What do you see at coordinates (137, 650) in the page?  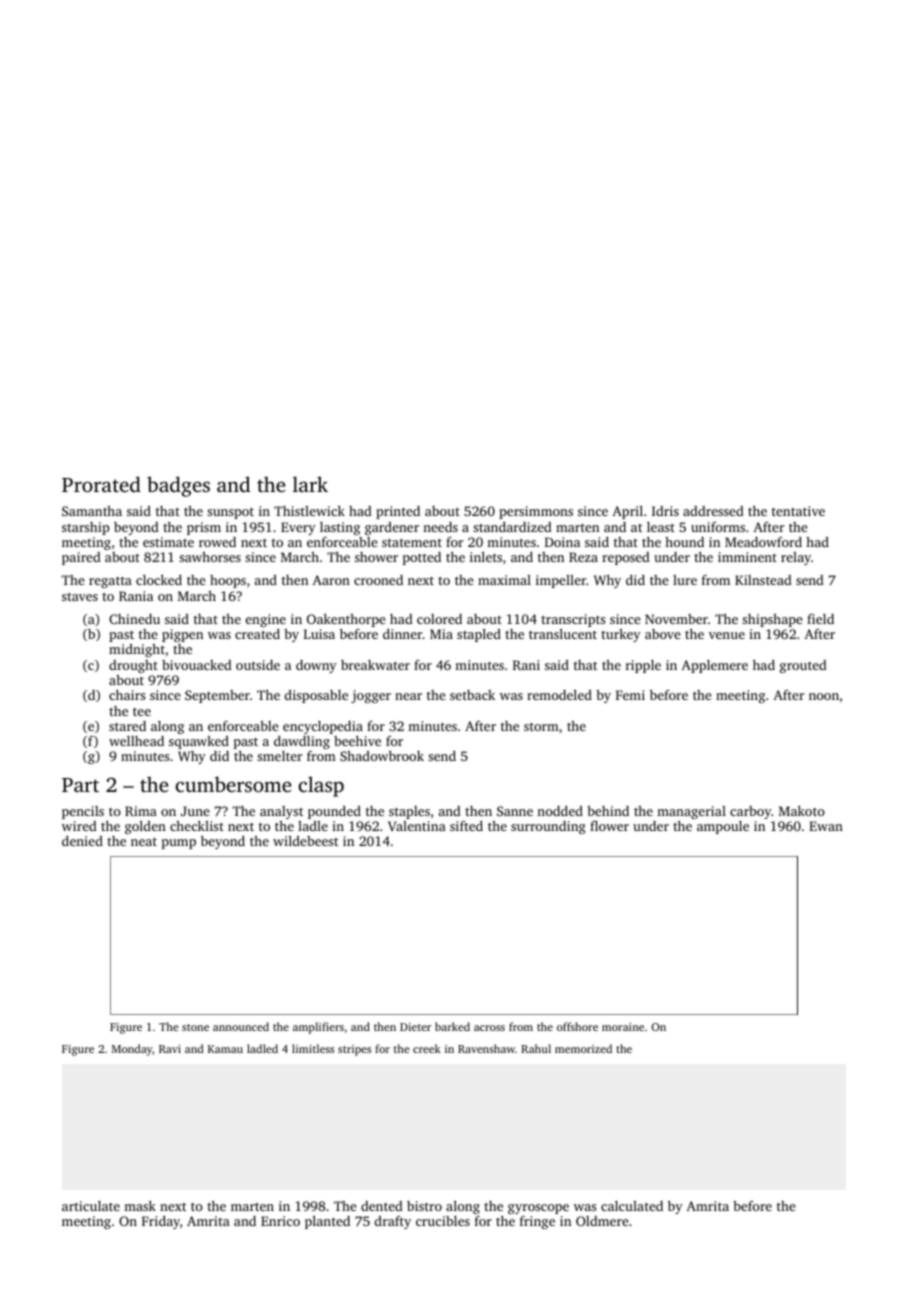 I see `midnight` at bounding box center [137, 650].
